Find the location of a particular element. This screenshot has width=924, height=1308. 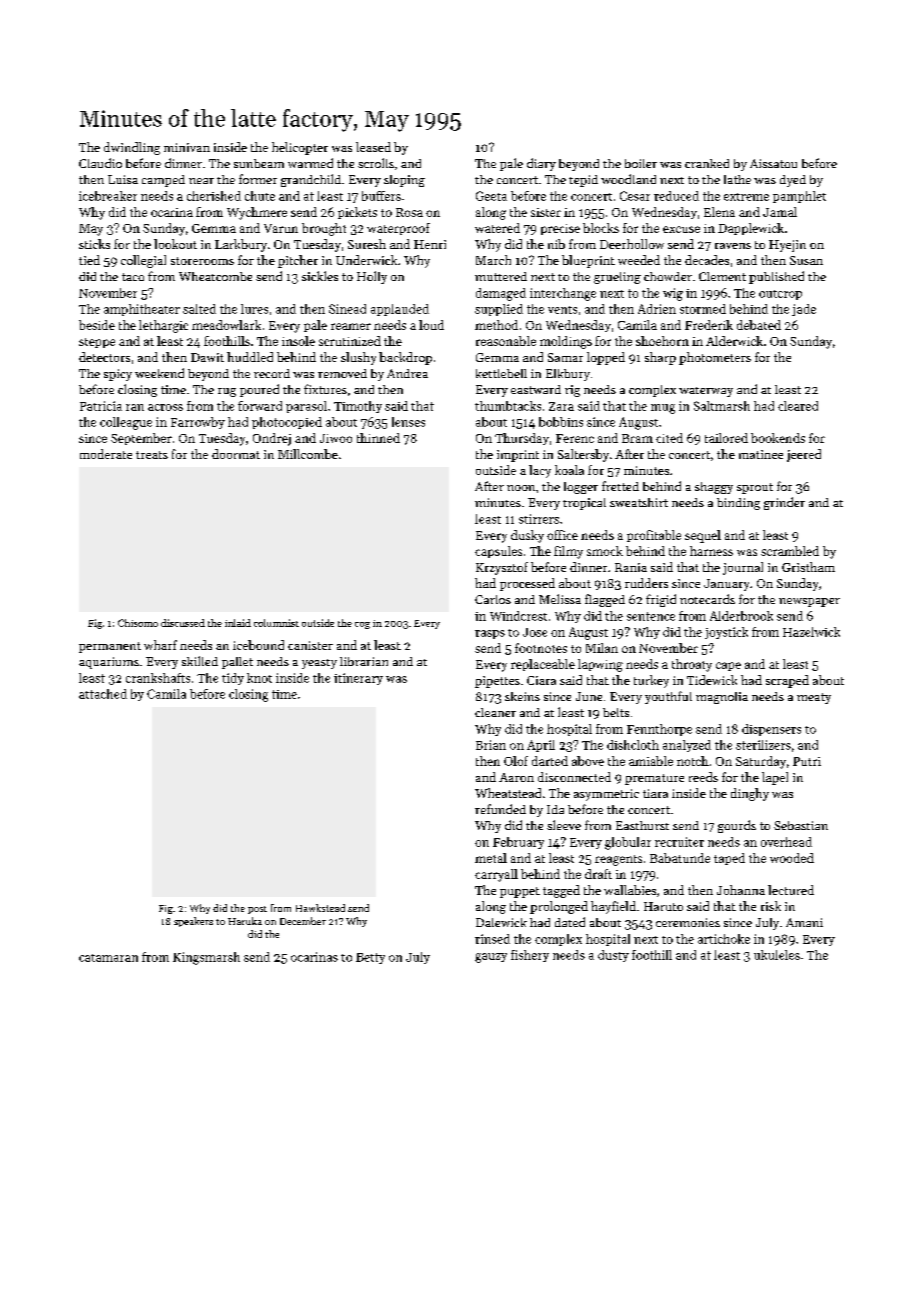

Putri is located at coordinates (807, 761).
